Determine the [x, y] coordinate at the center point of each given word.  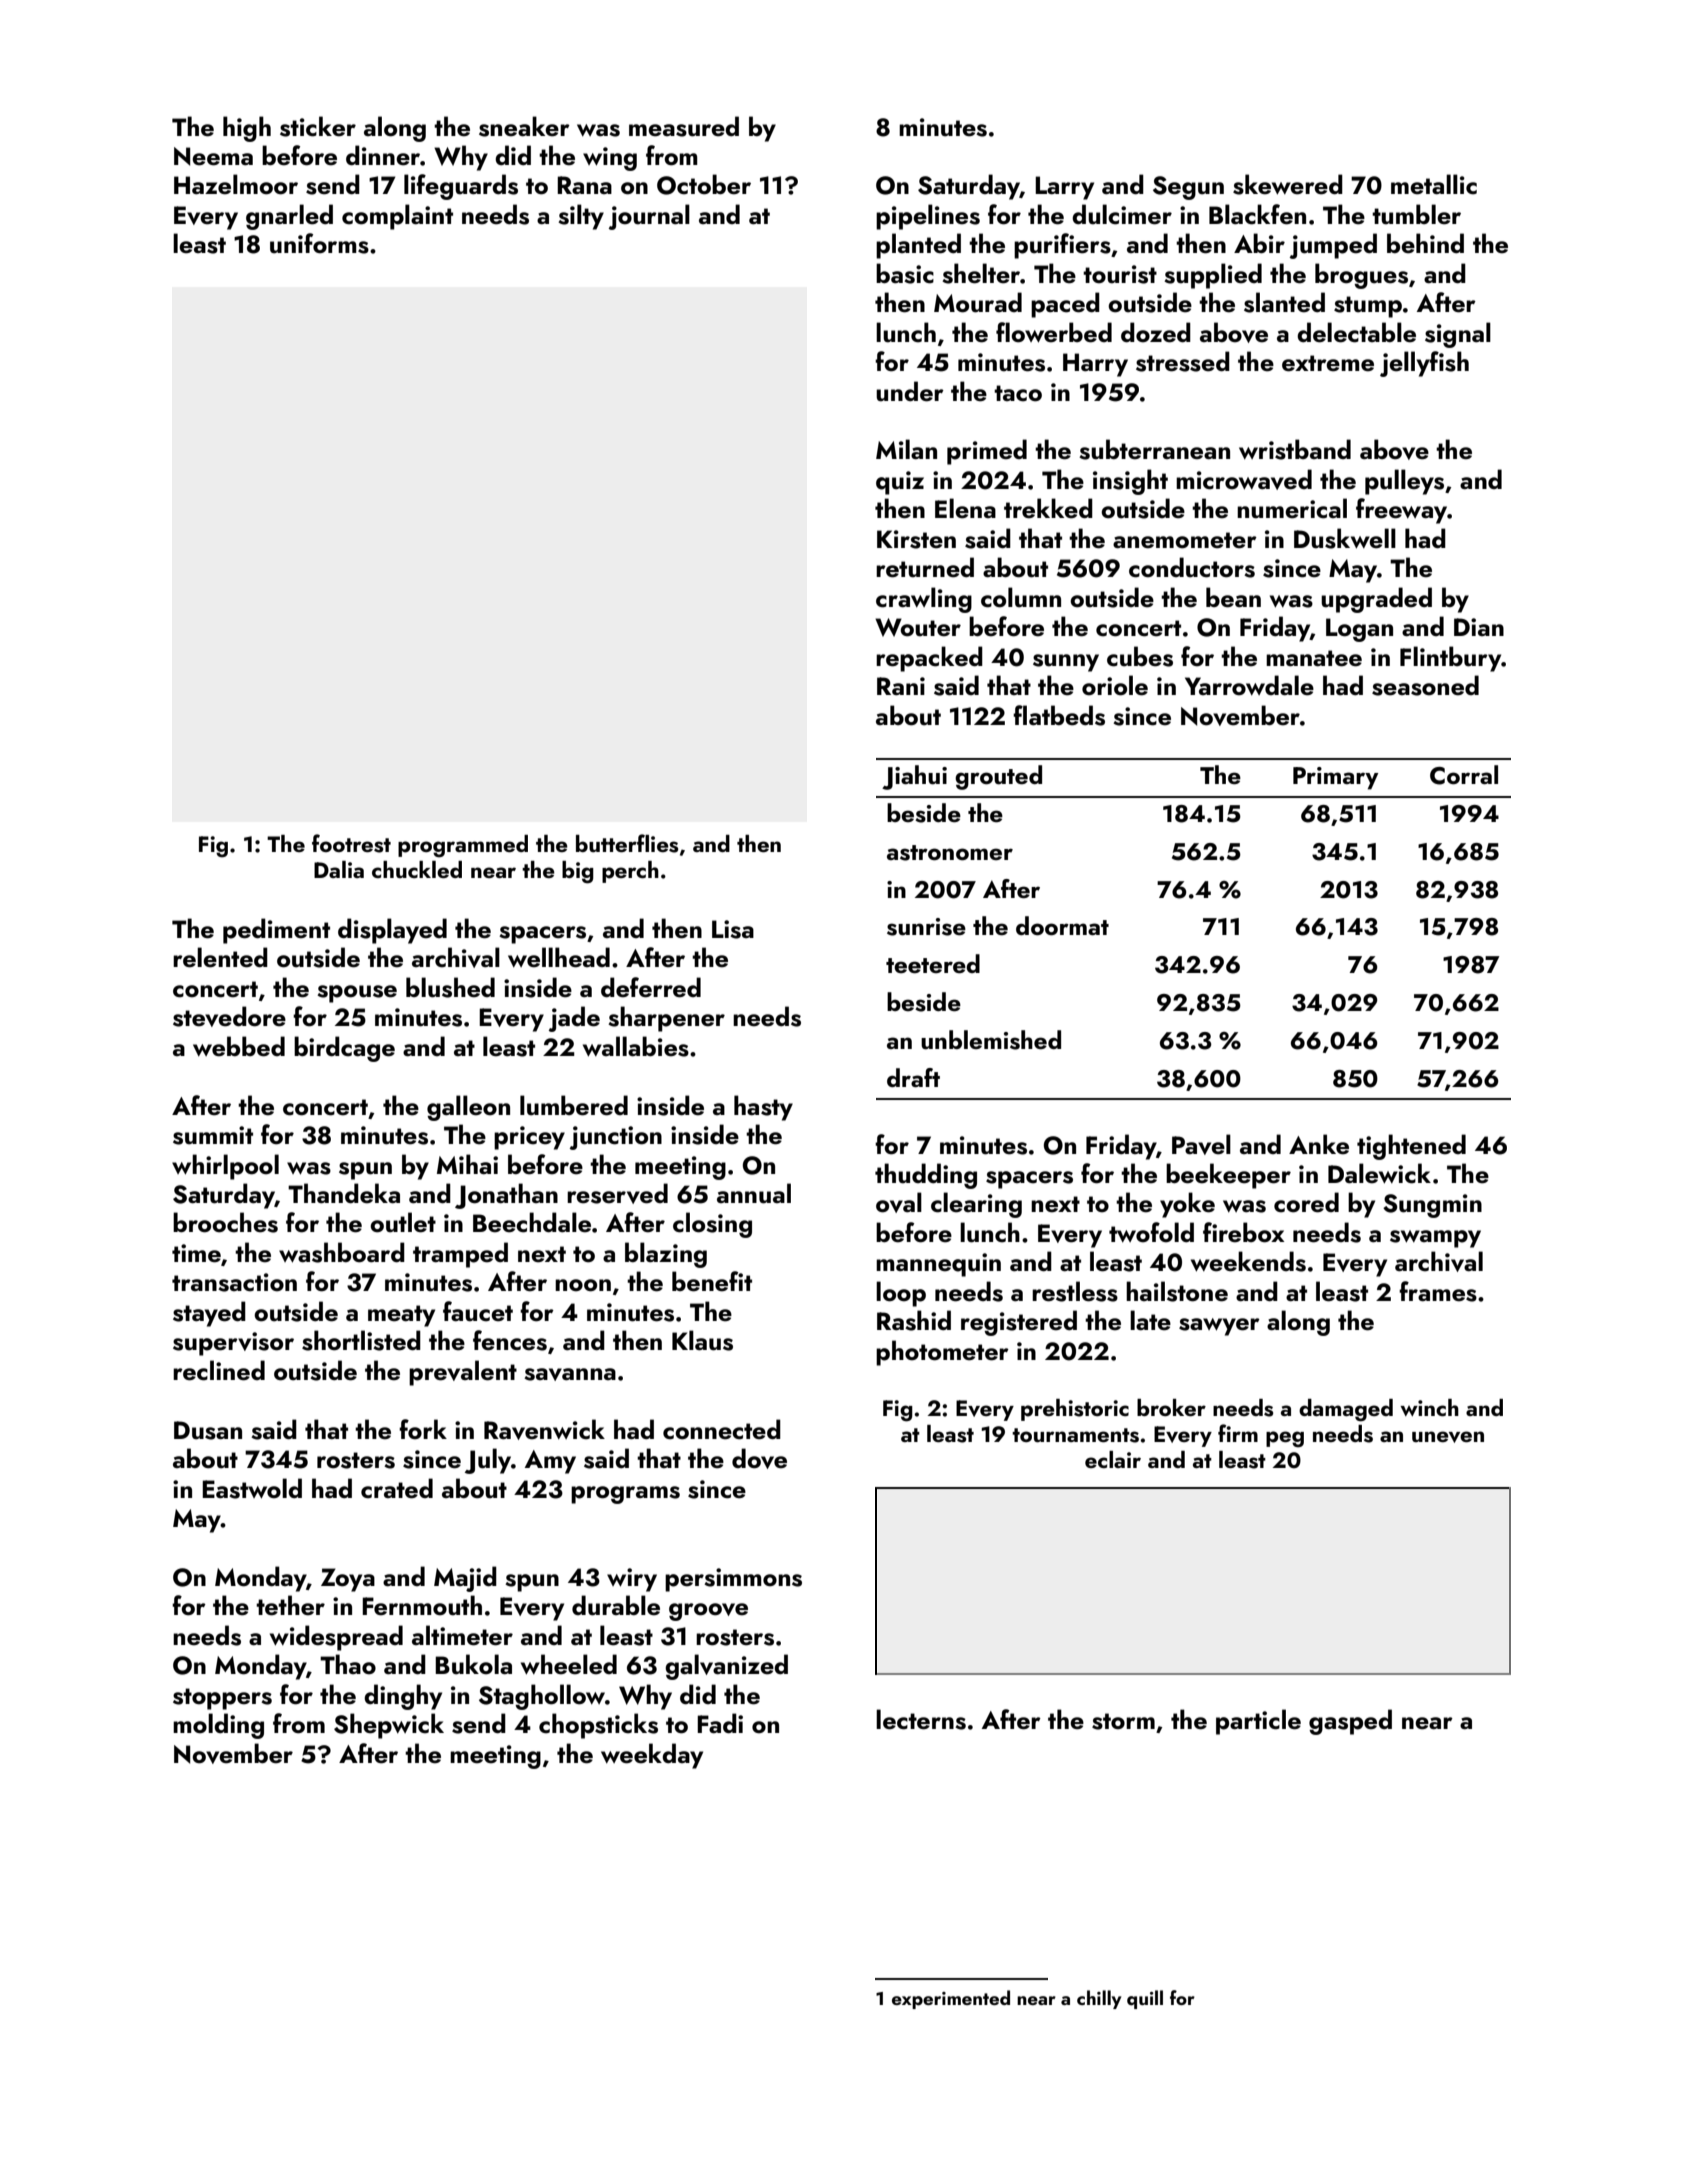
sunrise [926, 927]
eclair [1113, 1459]
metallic [1434, 184]
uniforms [319, 243]
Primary [1335, 778]
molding [218, 1726]
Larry [1064, 188]
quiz [900, 483]
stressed [1183, 361]
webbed [239, 1046]
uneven [1448, 1437]
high [247, 129]
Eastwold [252, 1488]
